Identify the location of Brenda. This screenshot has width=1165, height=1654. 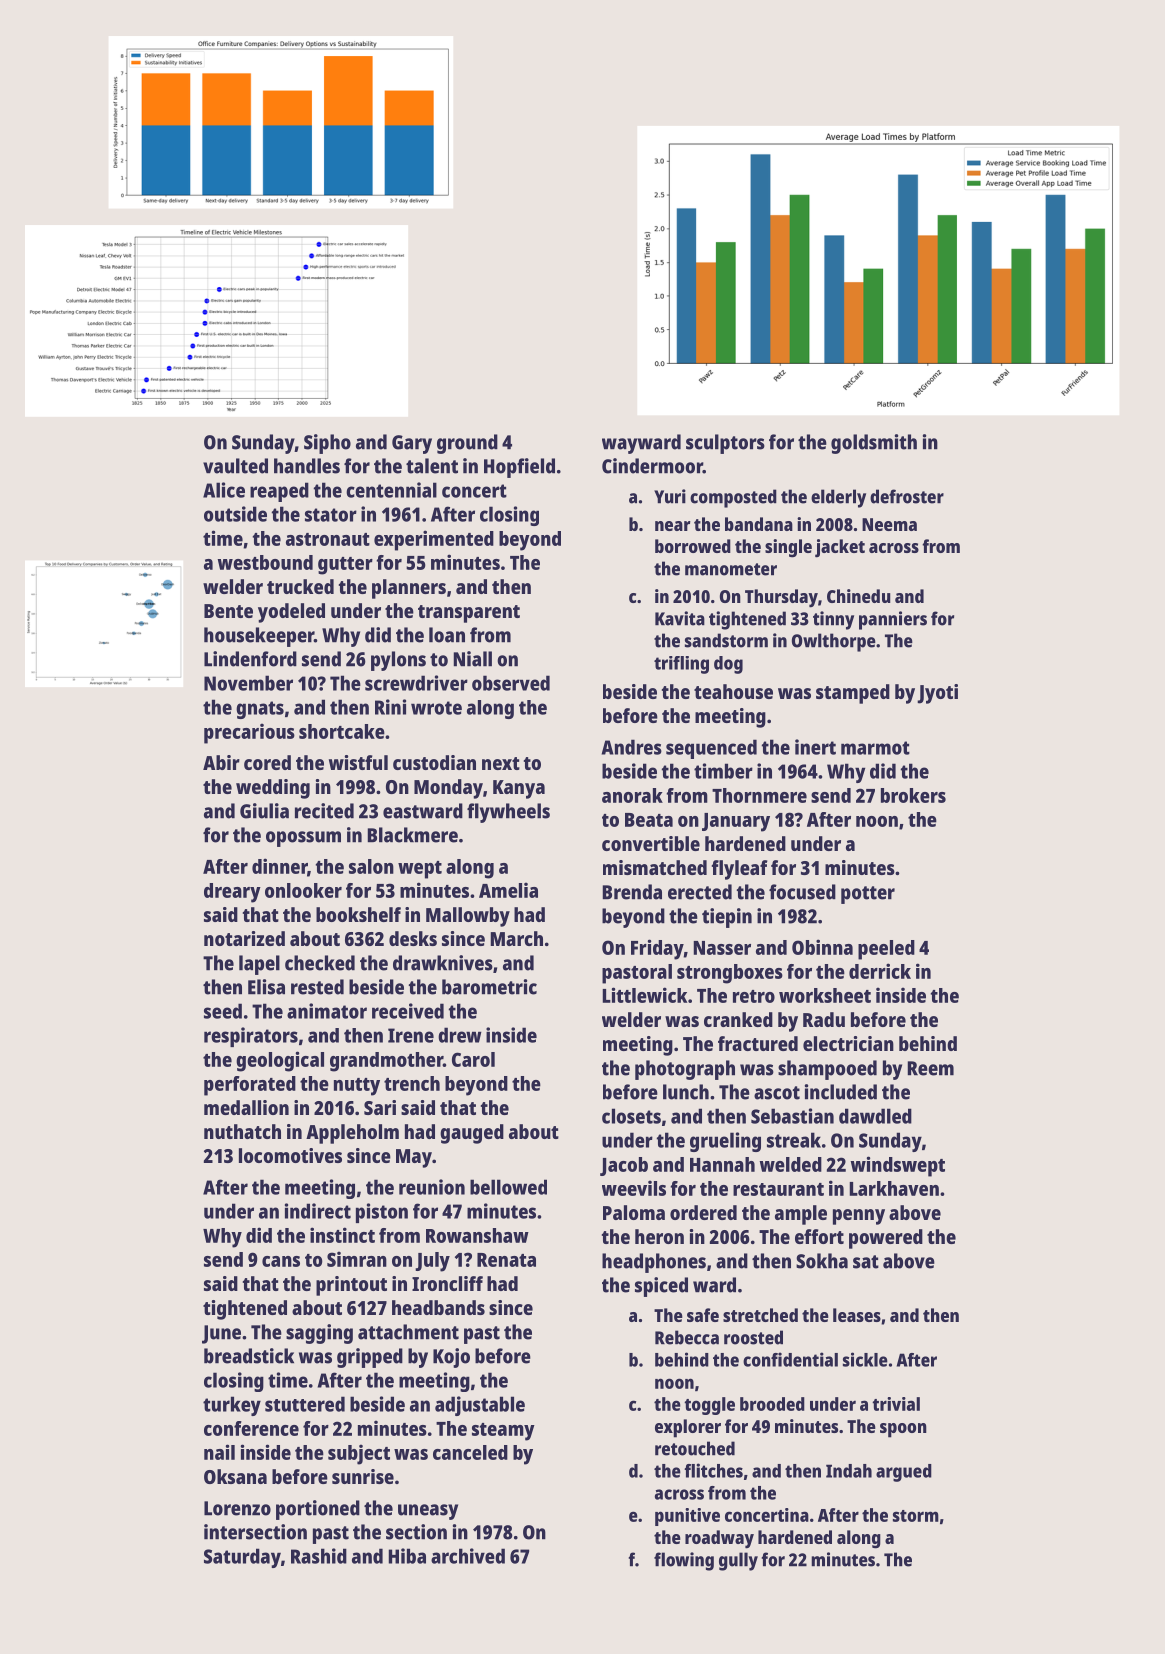
(632, 892).
